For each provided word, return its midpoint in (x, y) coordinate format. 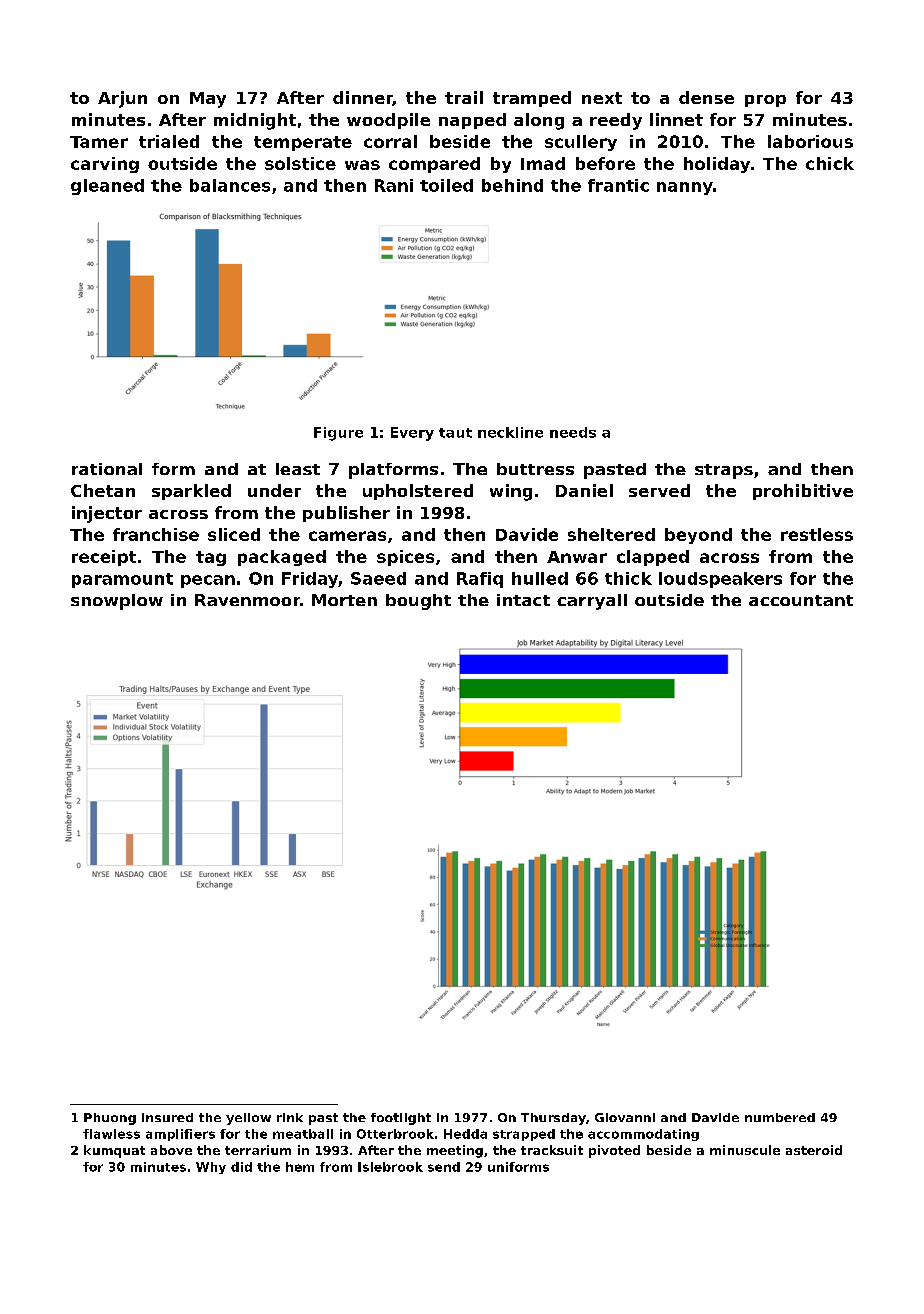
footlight (401, 1119)
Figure (338, 434)
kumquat (114, 1151)
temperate (303, 143)
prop (765, 101)
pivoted (614, 1151)
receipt (104, 558)
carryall (592, 602)
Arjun (122, 99)
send (444, 1167)
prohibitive (803, 492)
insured (167, 1117)
